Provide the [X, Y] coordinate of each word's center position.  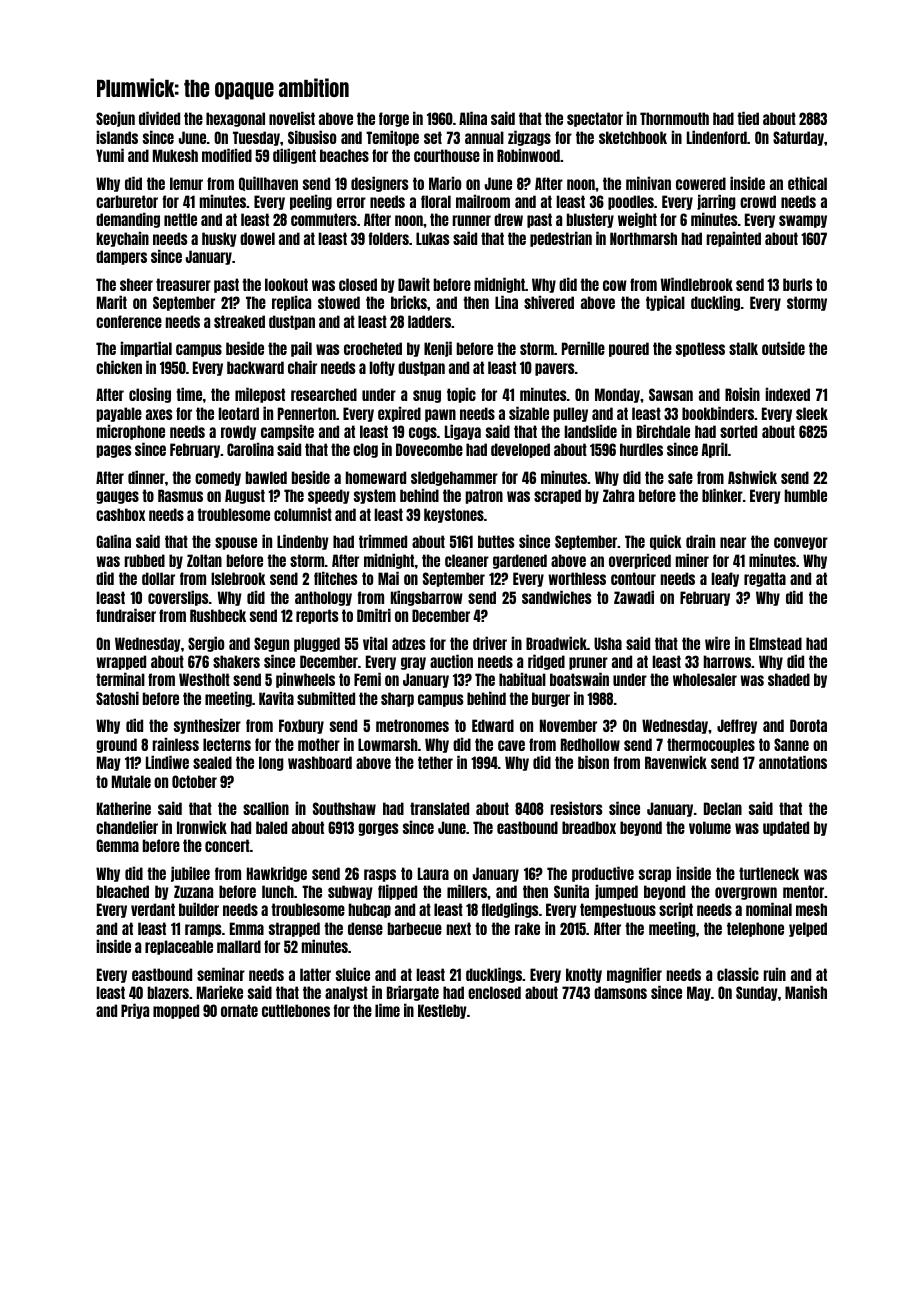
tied [748, 118]
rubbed [145, 560]
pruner [588, 663]
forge [394, 119]
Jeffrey [737, 726]
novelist [292, 118]
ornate [239, 1010]
